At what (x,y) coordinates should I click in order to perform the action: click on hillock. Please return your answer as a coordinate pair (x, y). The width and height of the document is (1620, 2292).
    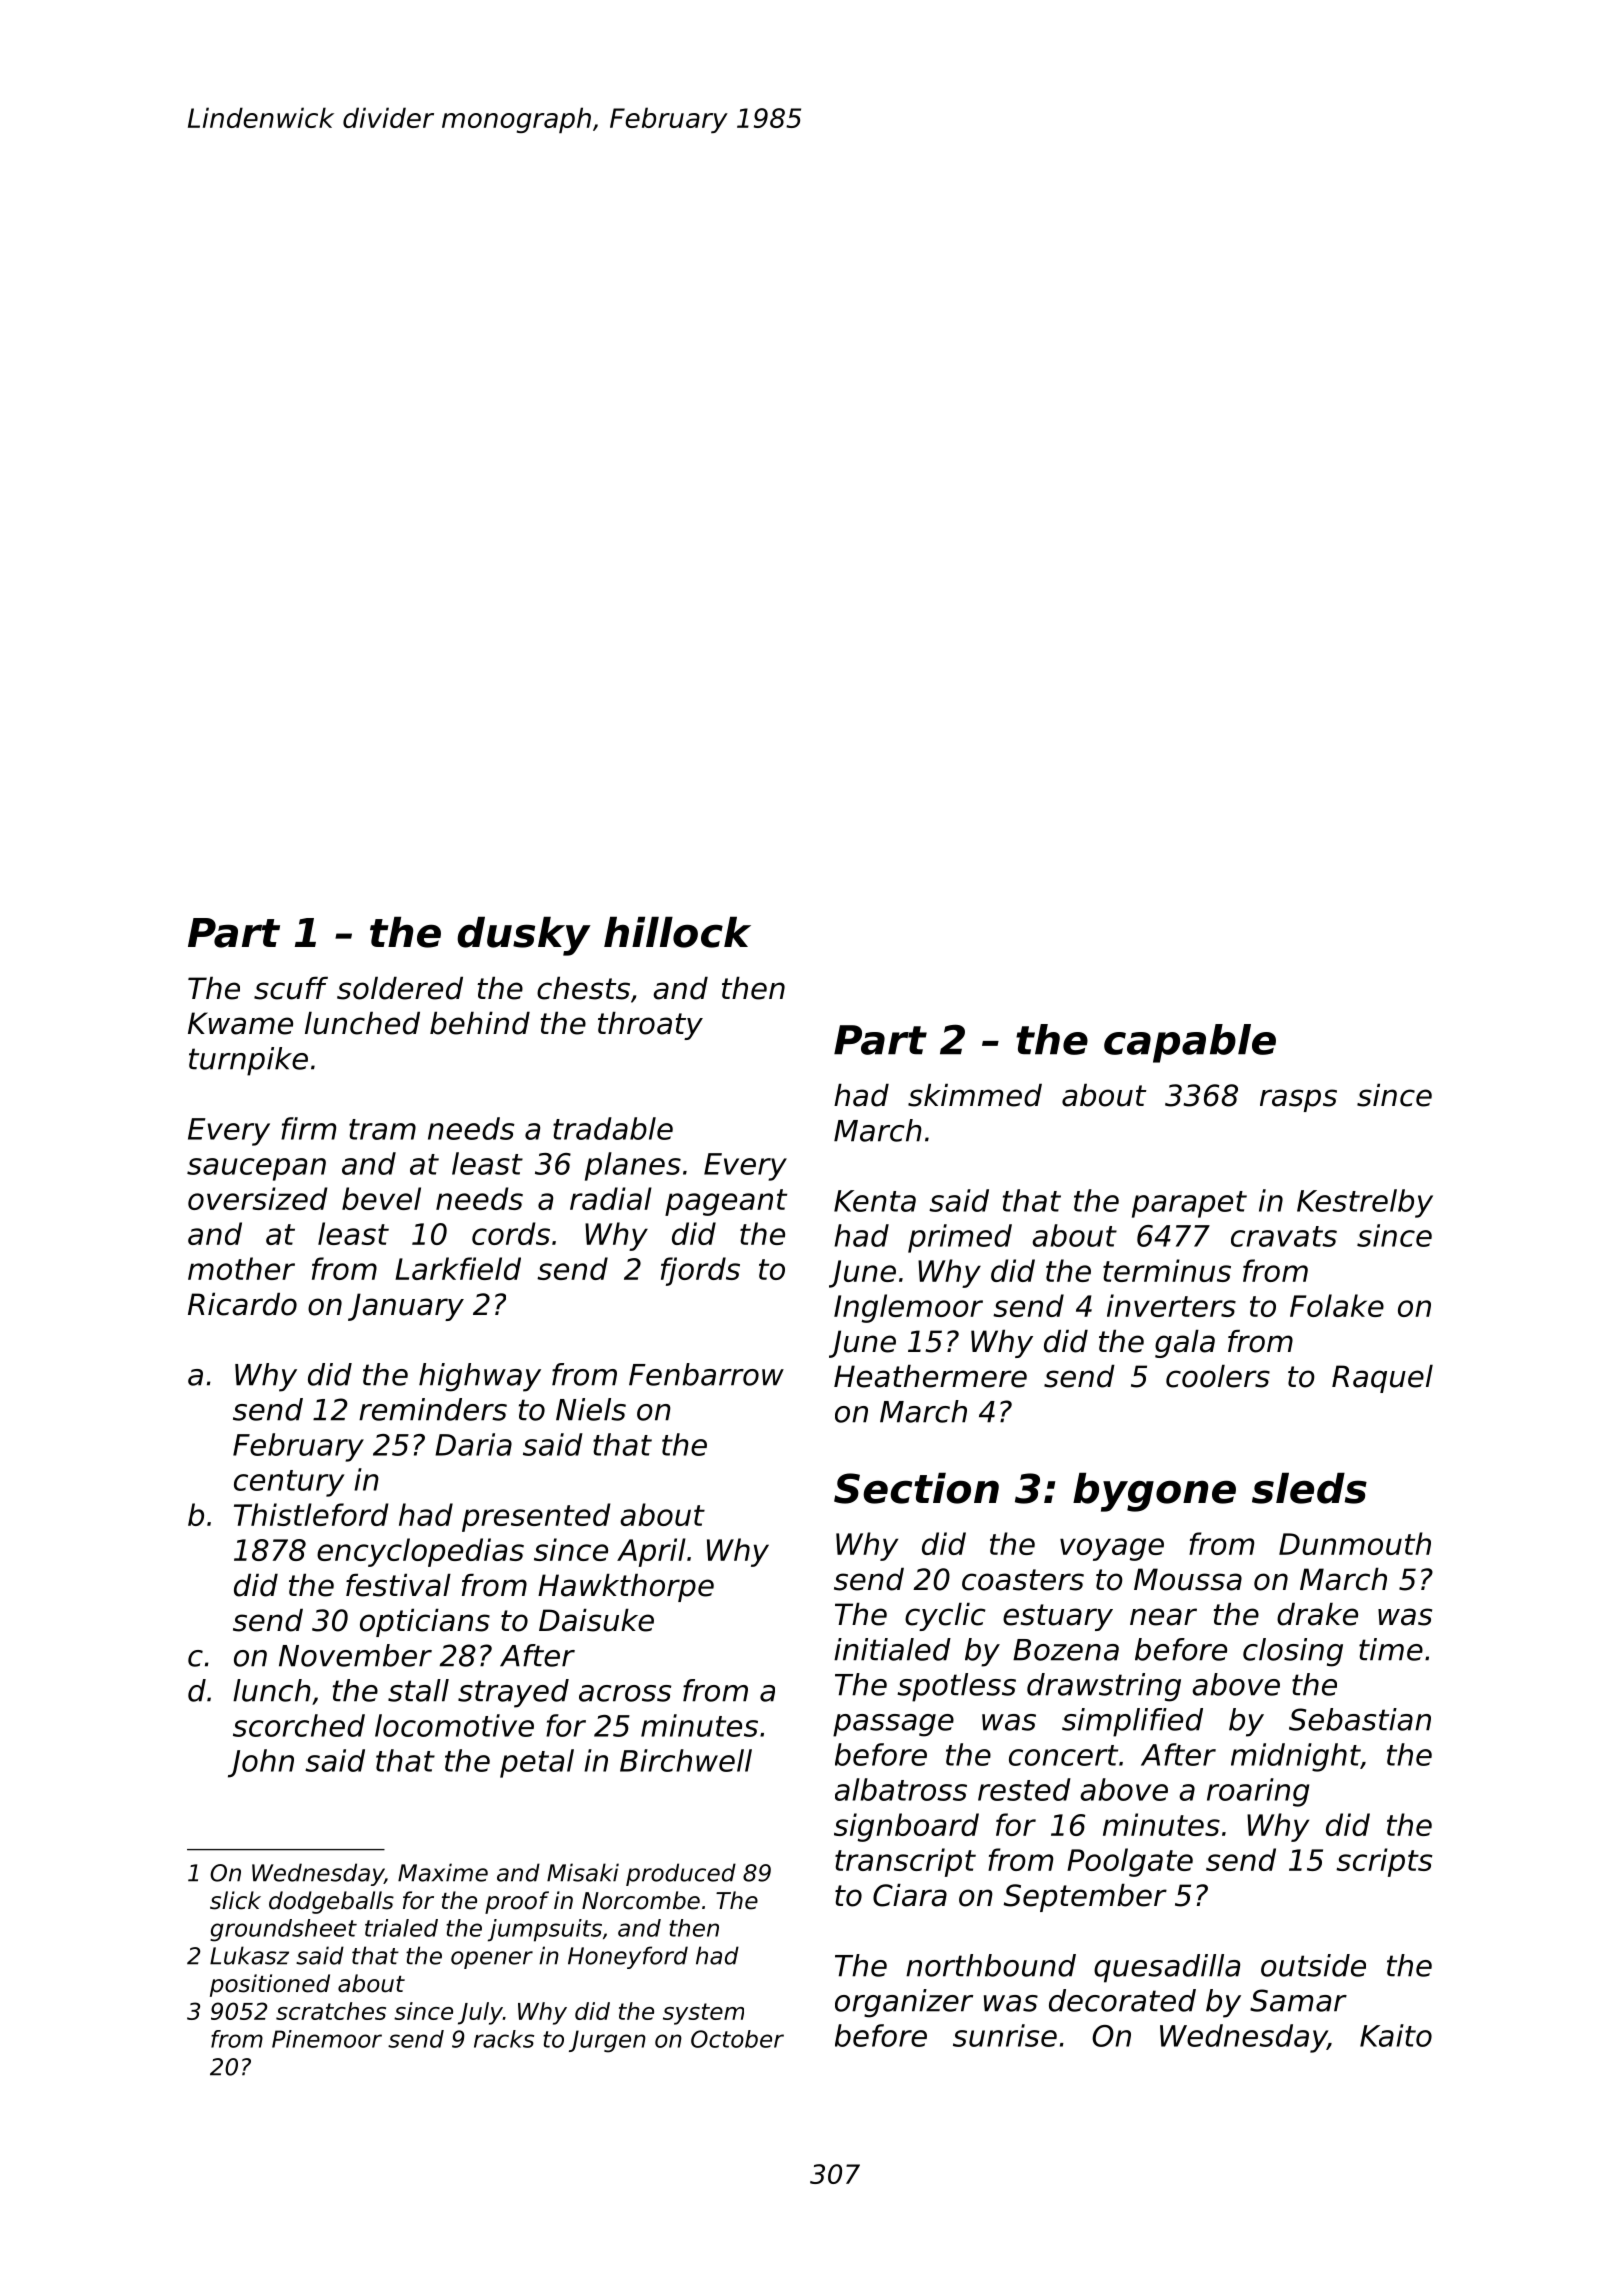
    Looking at the image, I should click on (677, 932).
